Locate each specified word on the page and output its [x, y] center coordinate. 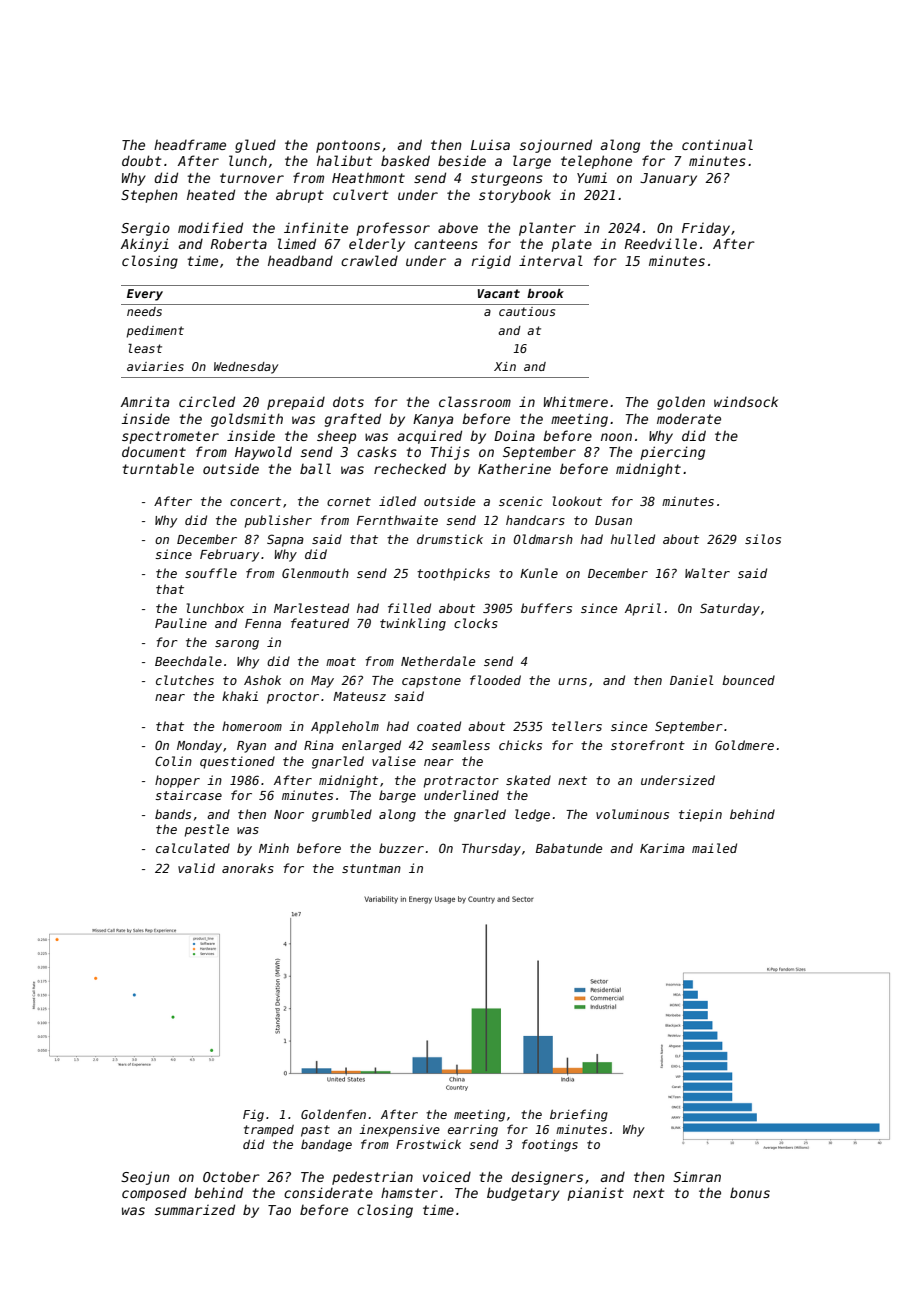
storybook [515, 196]
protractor [461, 782]
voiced [447, 1176]
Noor [289, 814]
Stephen [149, 196]
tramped [269, 1131]
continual [717, 144]
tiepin [700, 815]
